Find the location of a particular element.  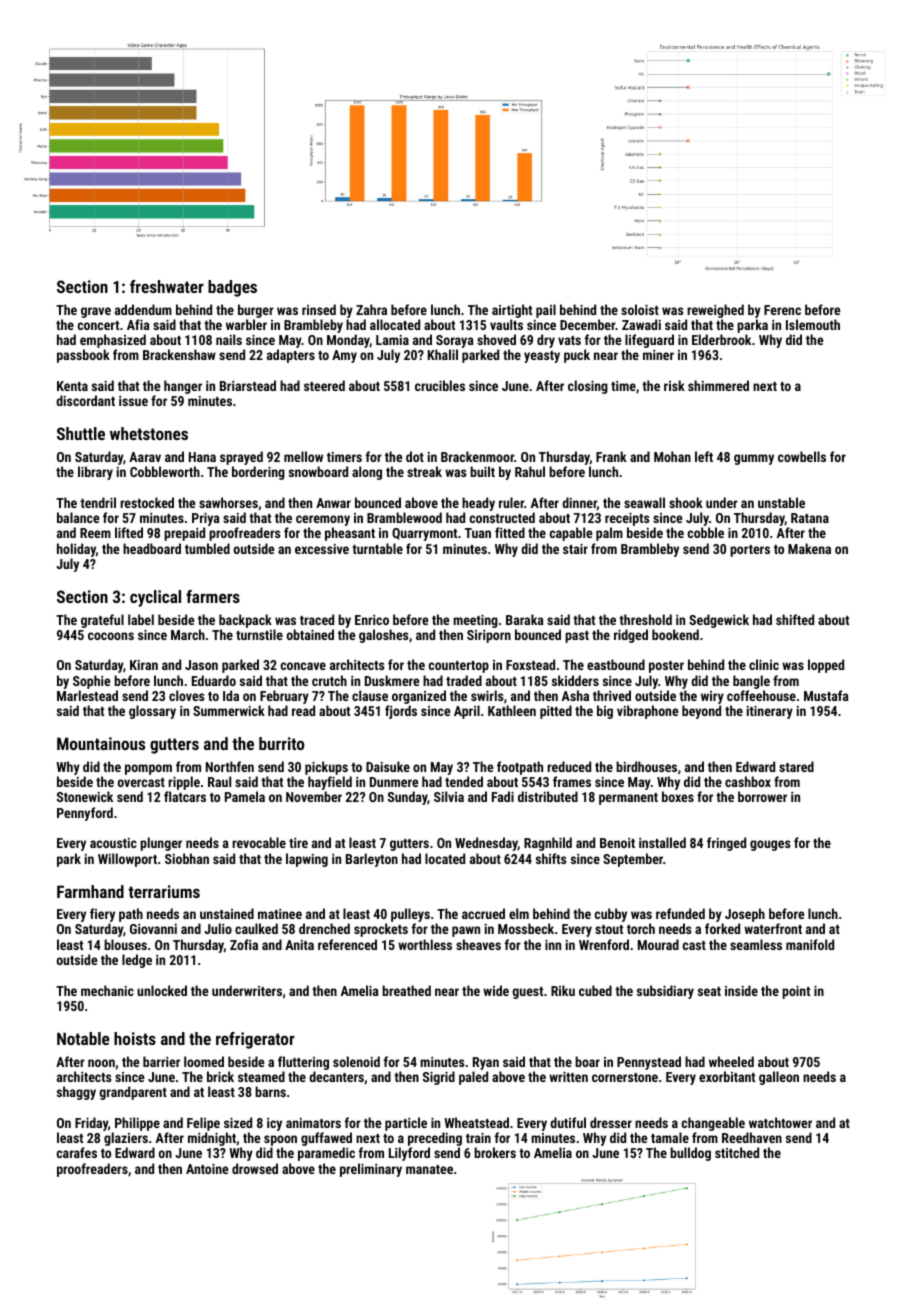

drowsed is located at coordinates (255, 1168).
